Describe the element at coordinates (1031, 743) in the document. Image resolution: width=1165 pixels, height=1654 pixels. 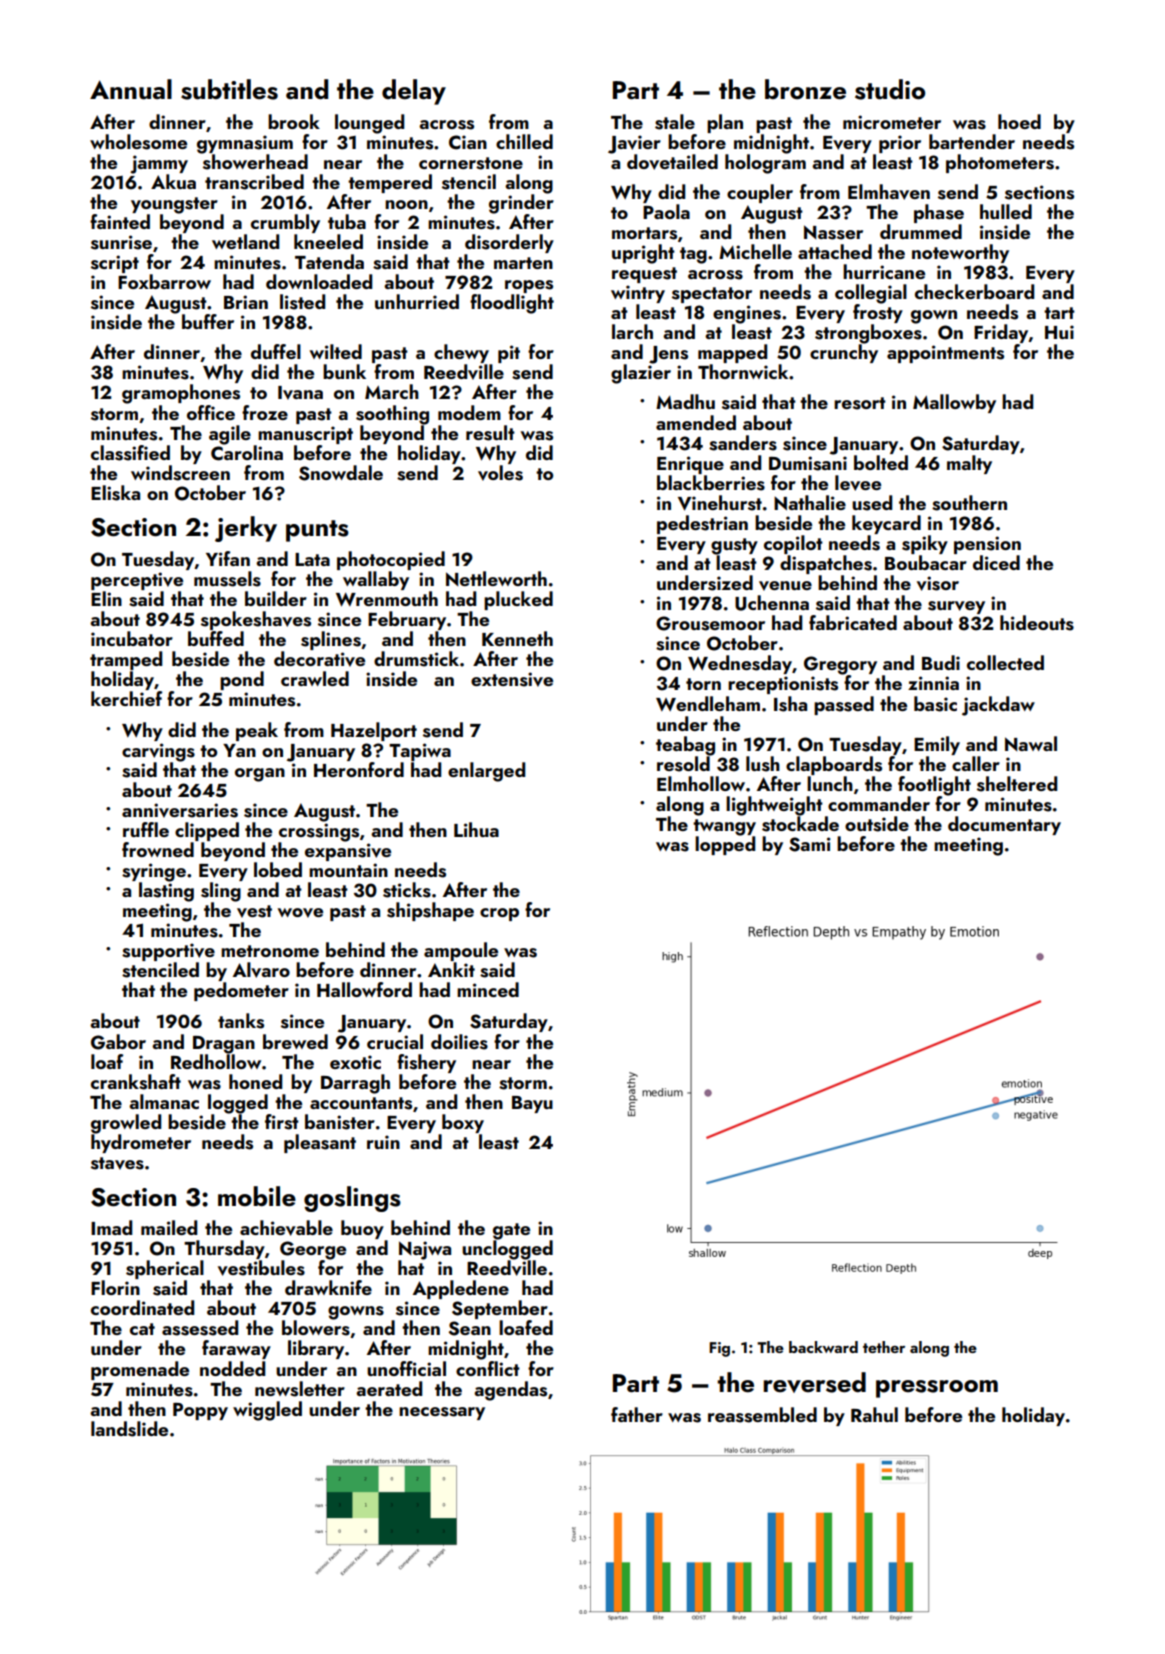
I see `Nawal` at that location.
